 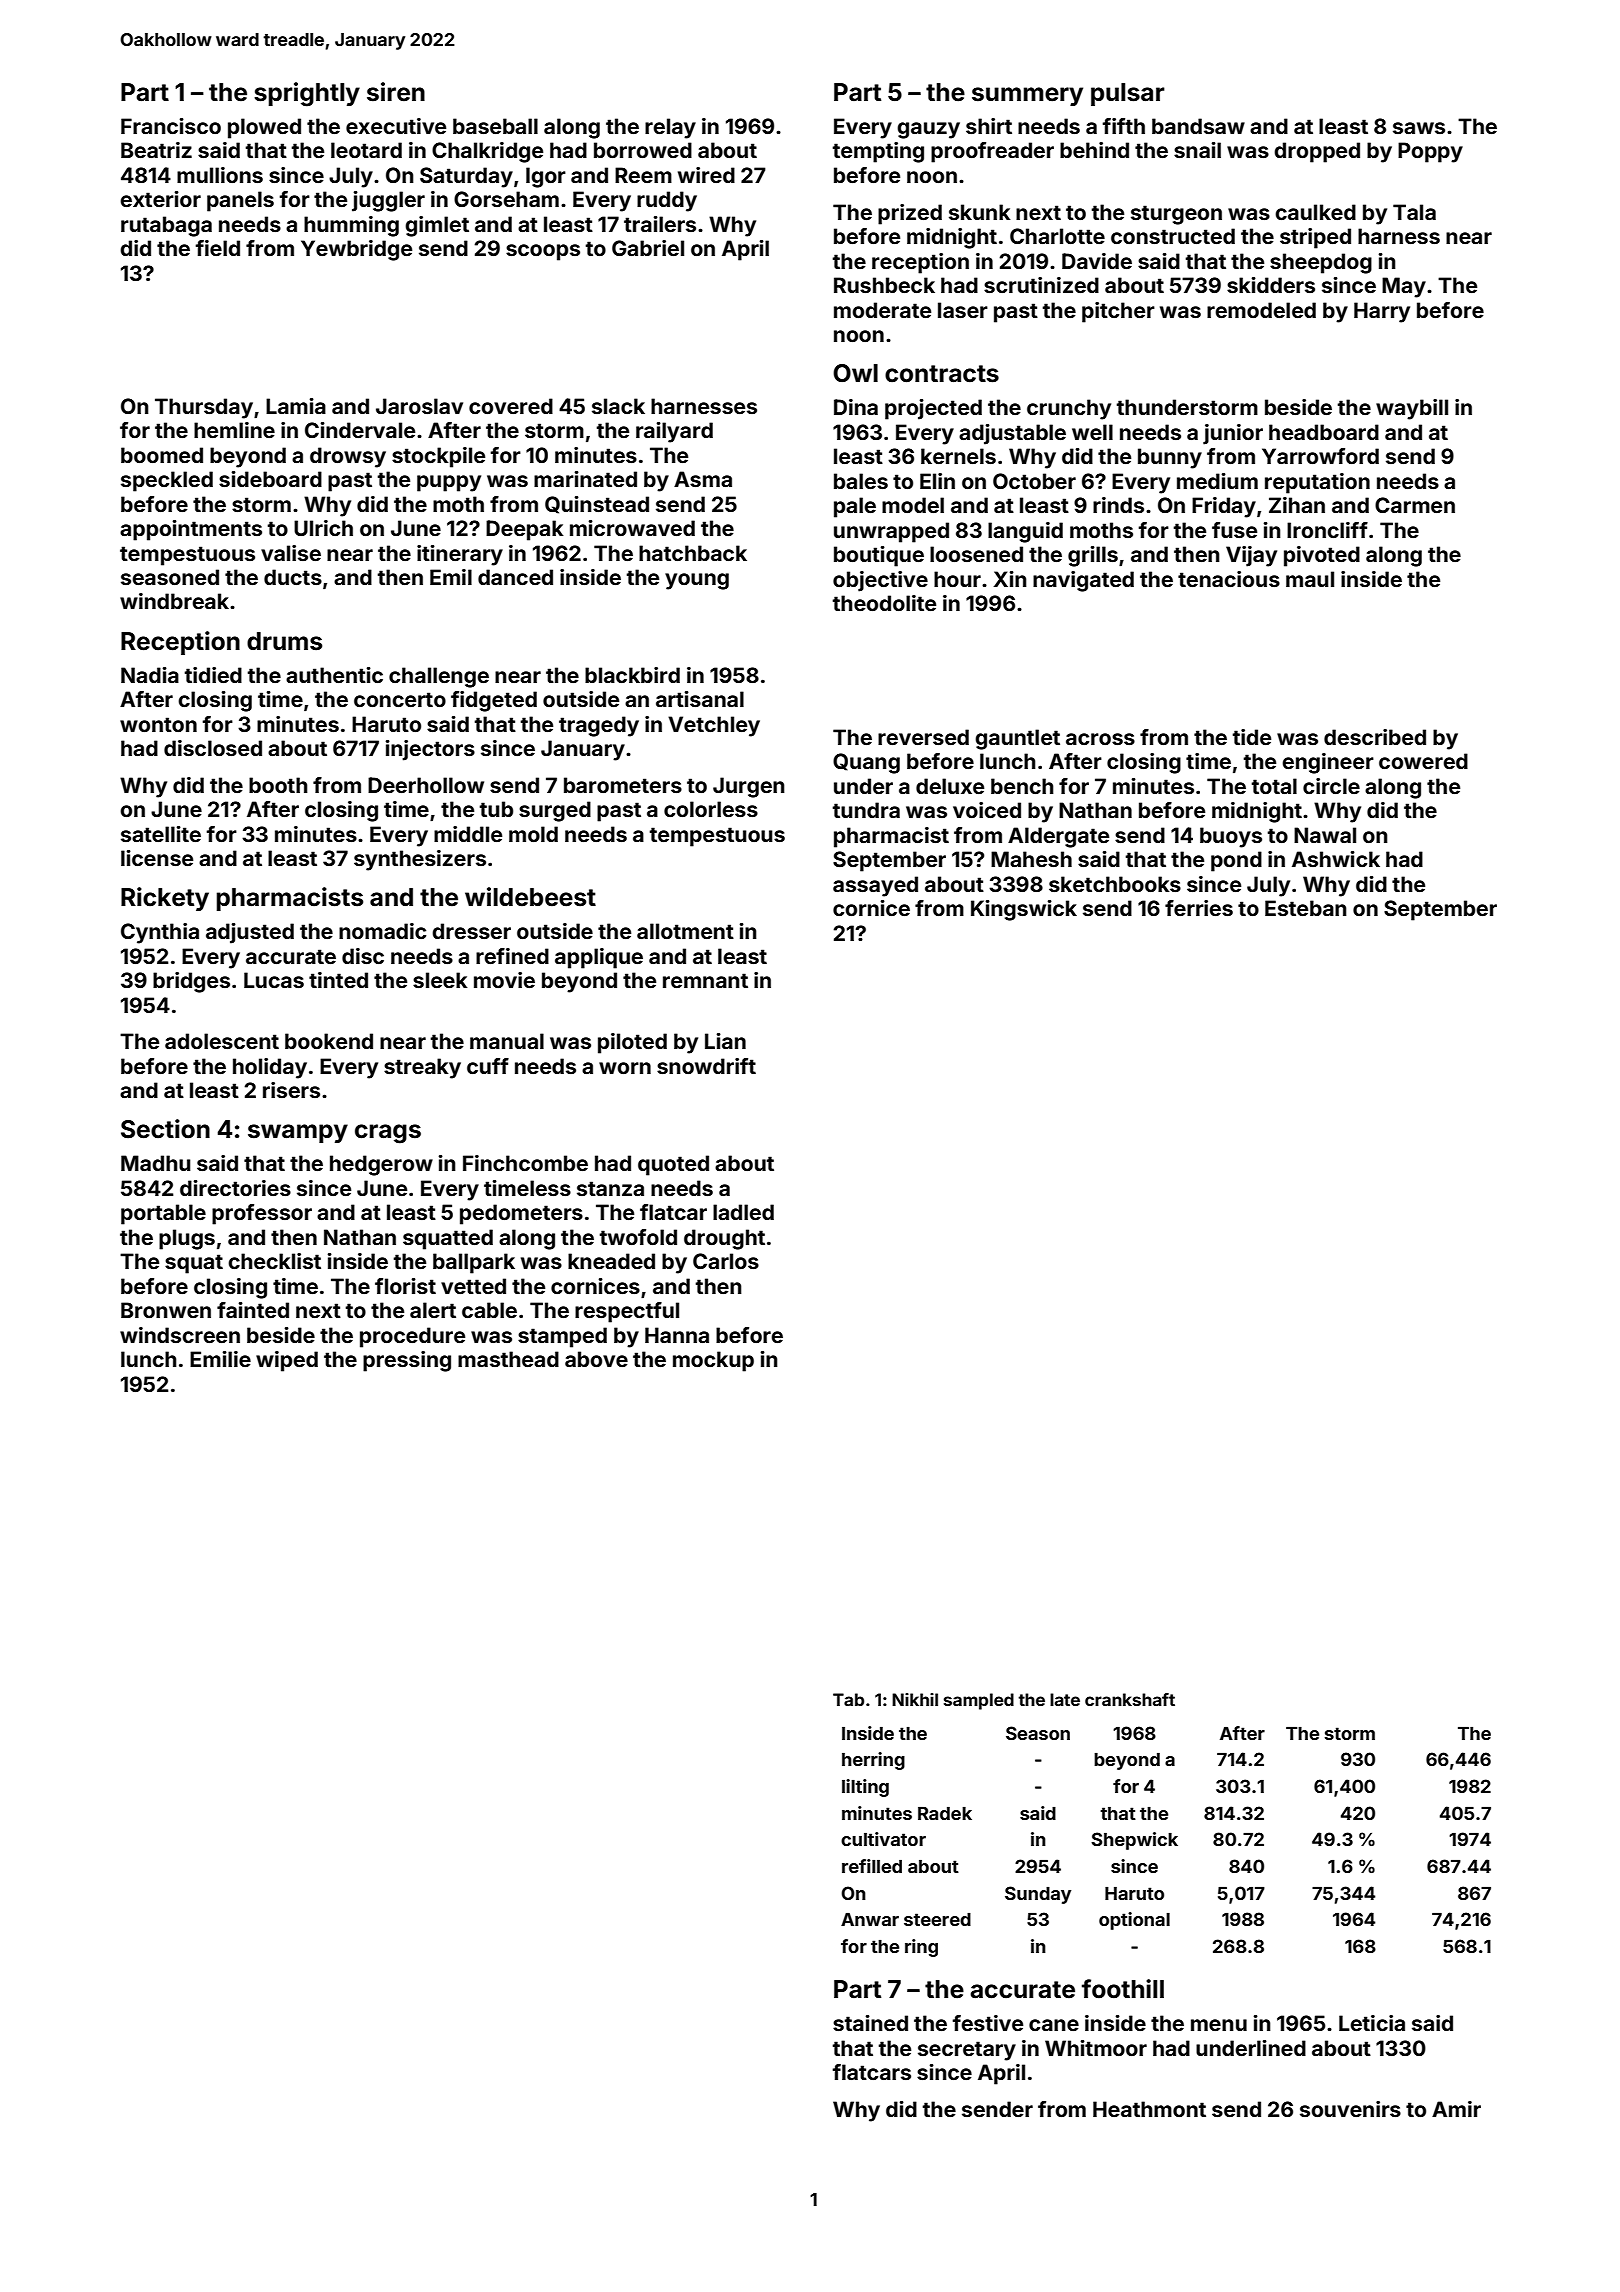 I want to click on tide, so click(x=1252, y=737).
